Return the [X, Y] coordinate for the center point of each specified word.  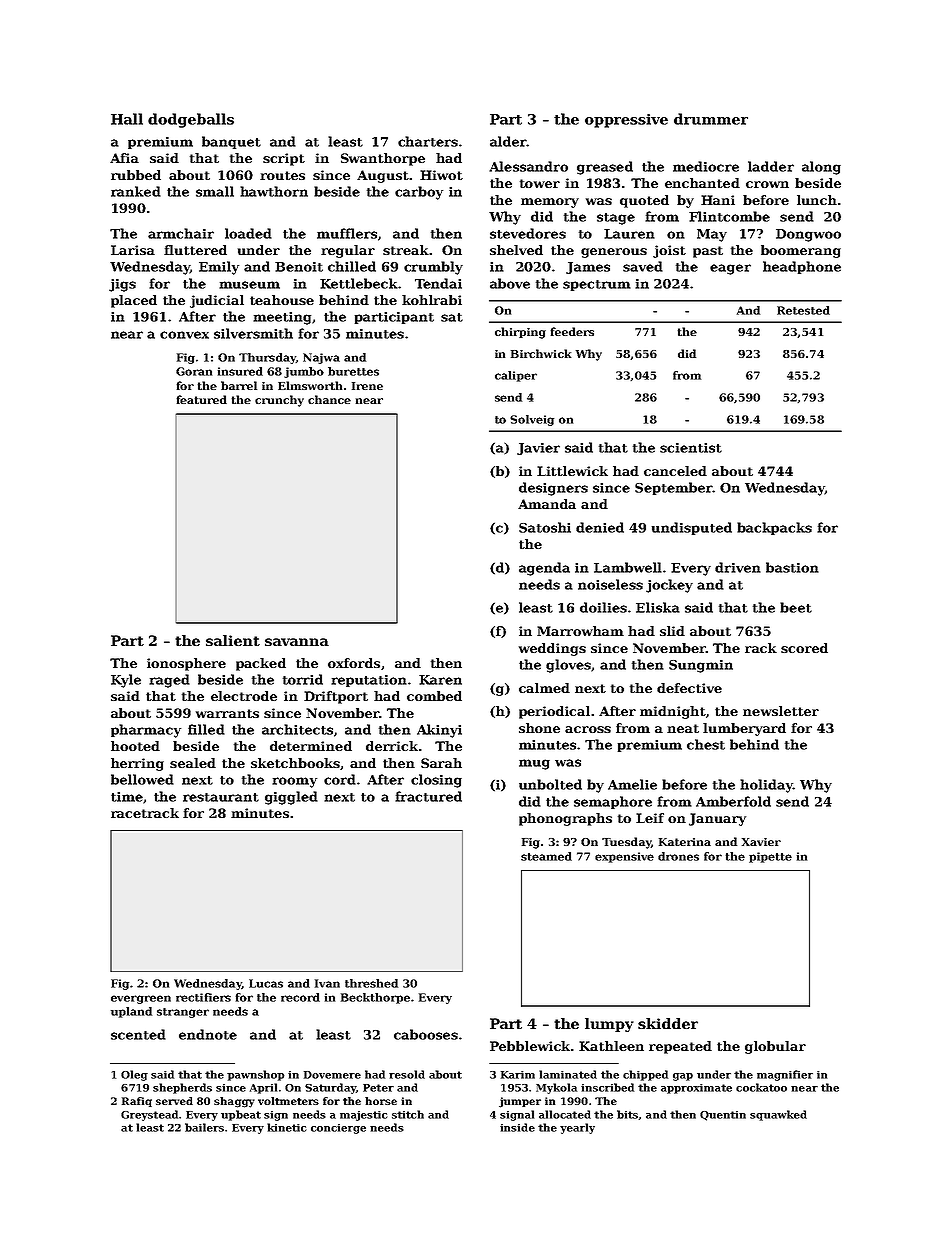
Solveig [532, 420]
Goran [194, 371]
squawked [778, 1115]
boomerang [801, 251]
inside [517, 1127]
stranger [183, 1013]
